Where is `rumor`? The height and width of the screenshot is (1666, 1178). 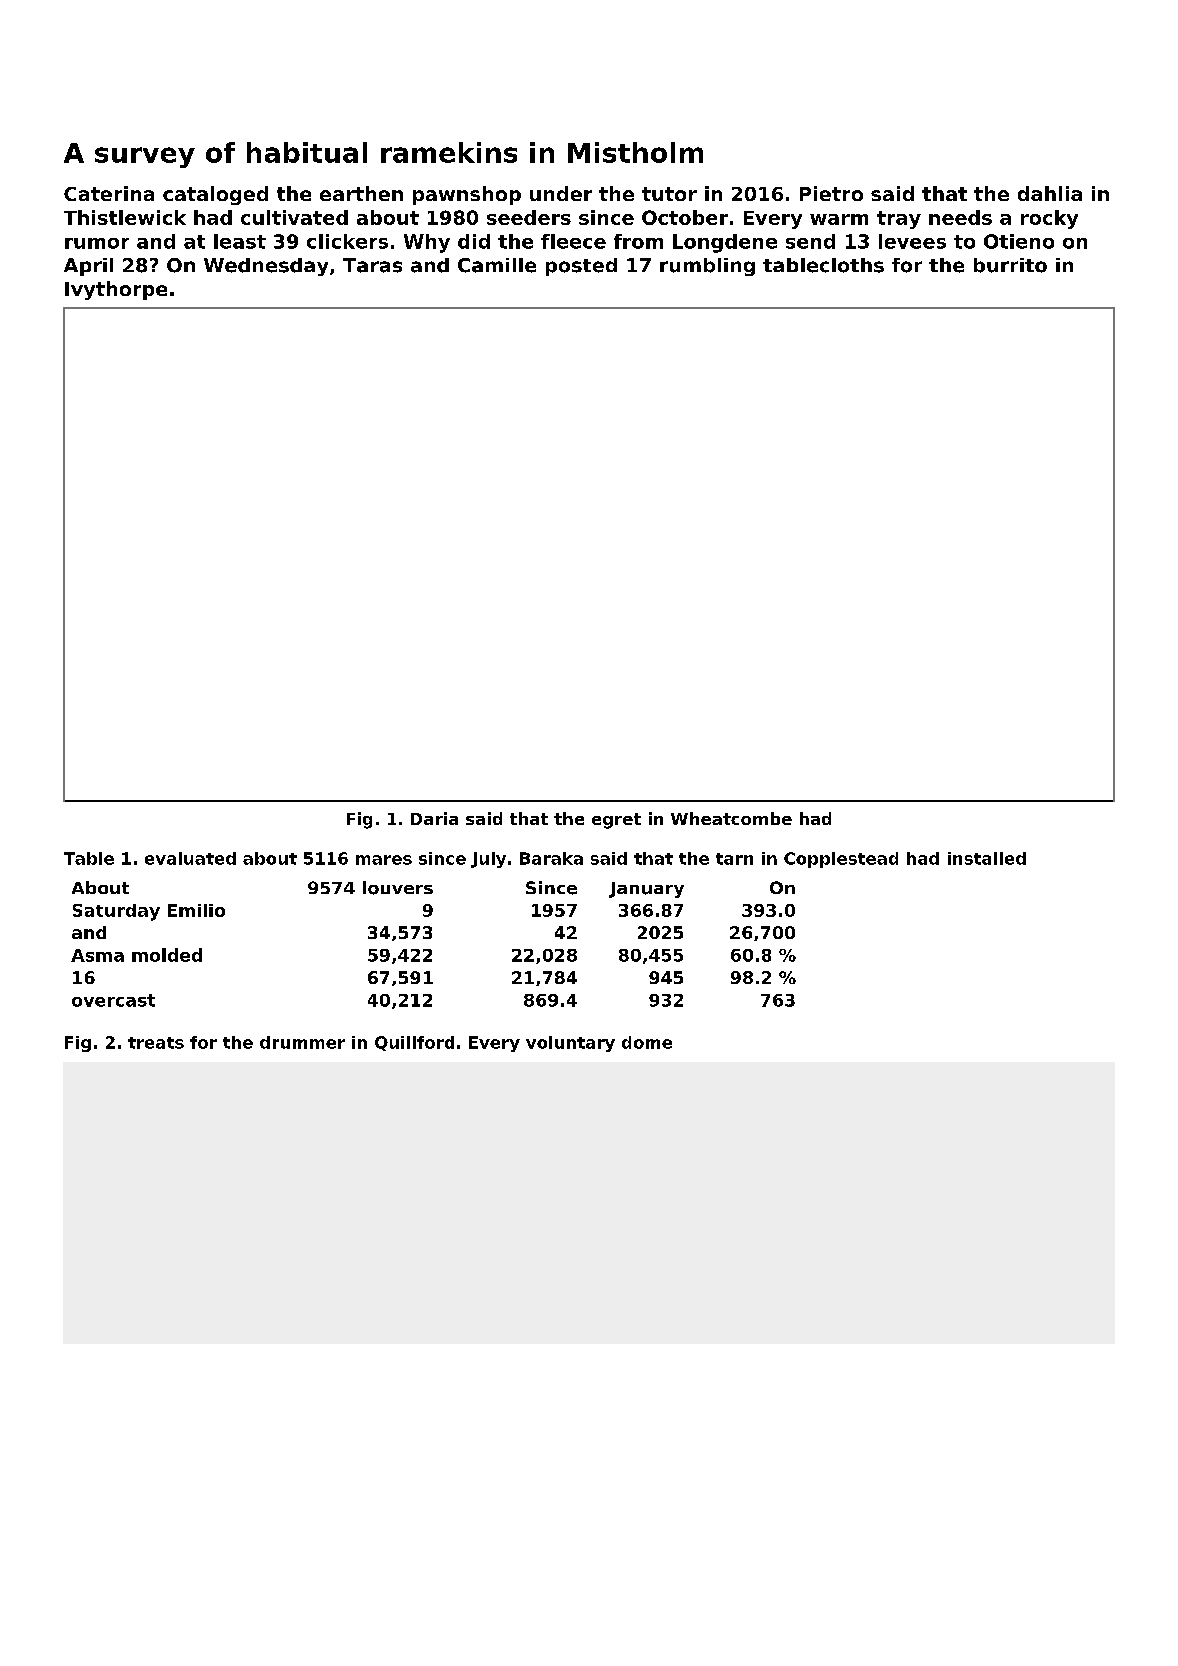 rumor is located at coordinates (97, 243).
